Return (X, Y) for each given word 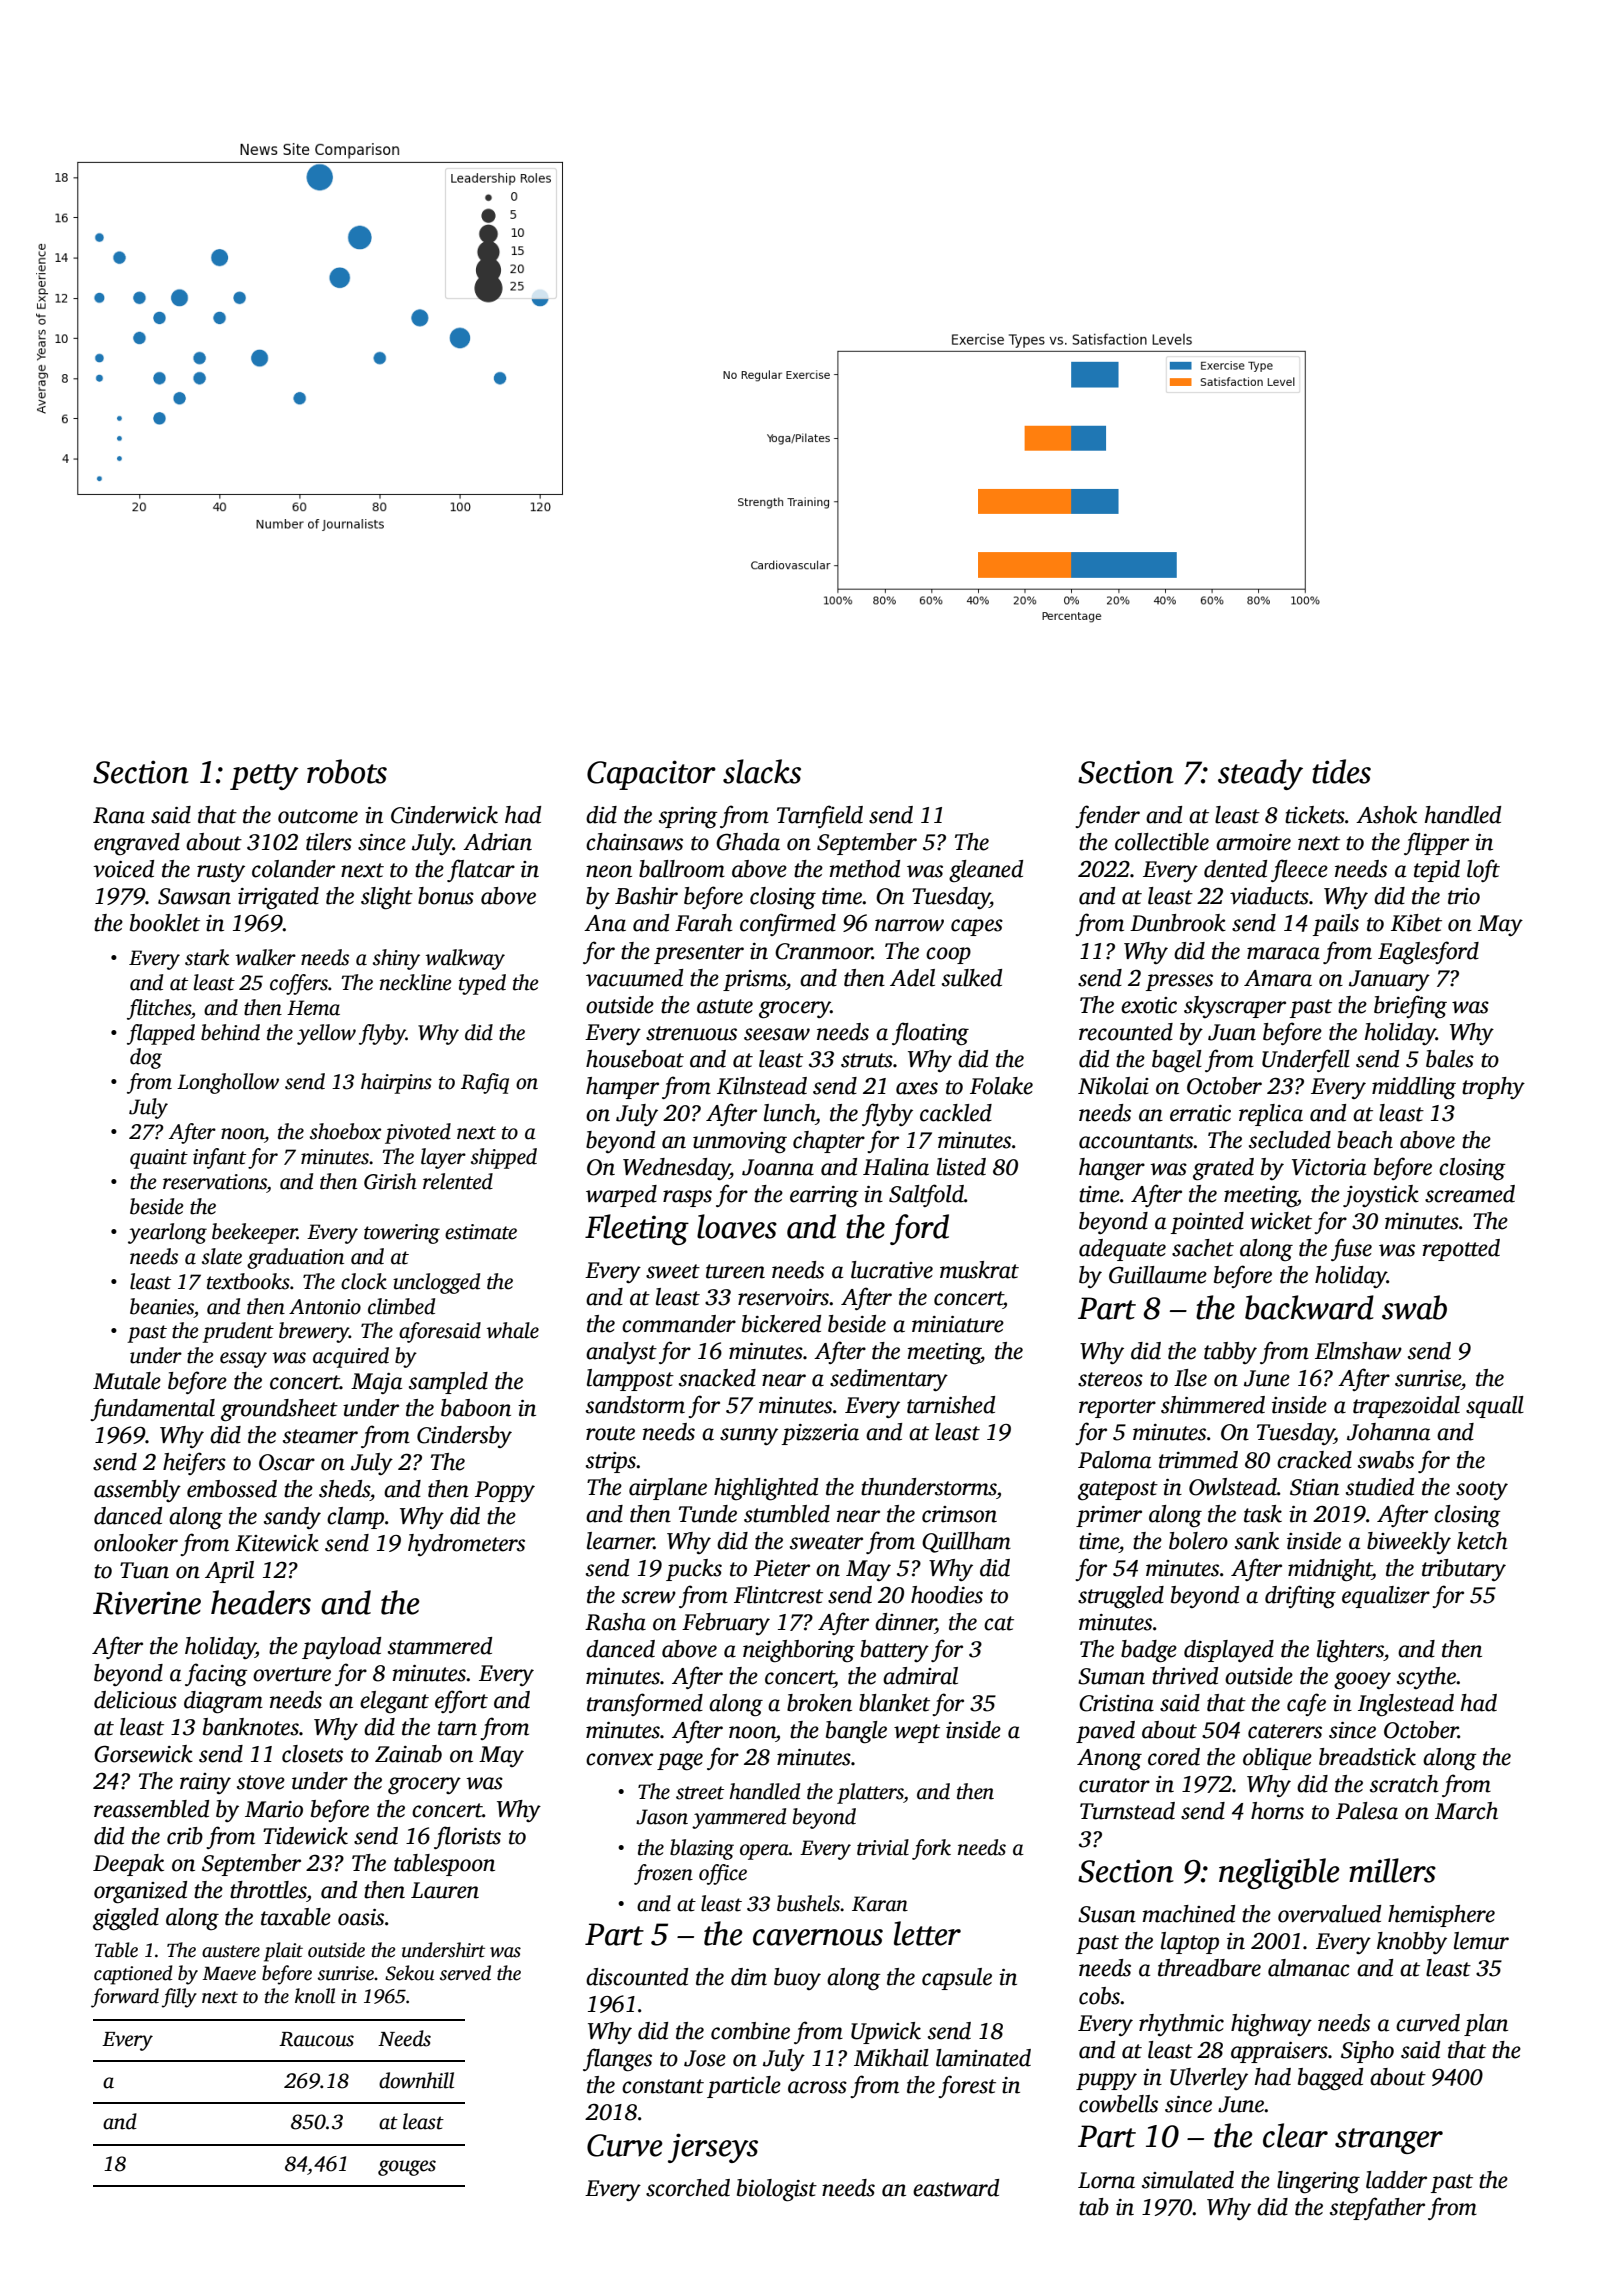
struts (867, 1060)
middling (1414, 1088)
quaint (159, 1159)
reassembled (151, 1809)
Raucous (316, 2039)
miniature (958, 1324)
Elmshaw (1358, 1351)
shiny (396, 959)
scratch (1404, 1784)
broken (819, 1703)
